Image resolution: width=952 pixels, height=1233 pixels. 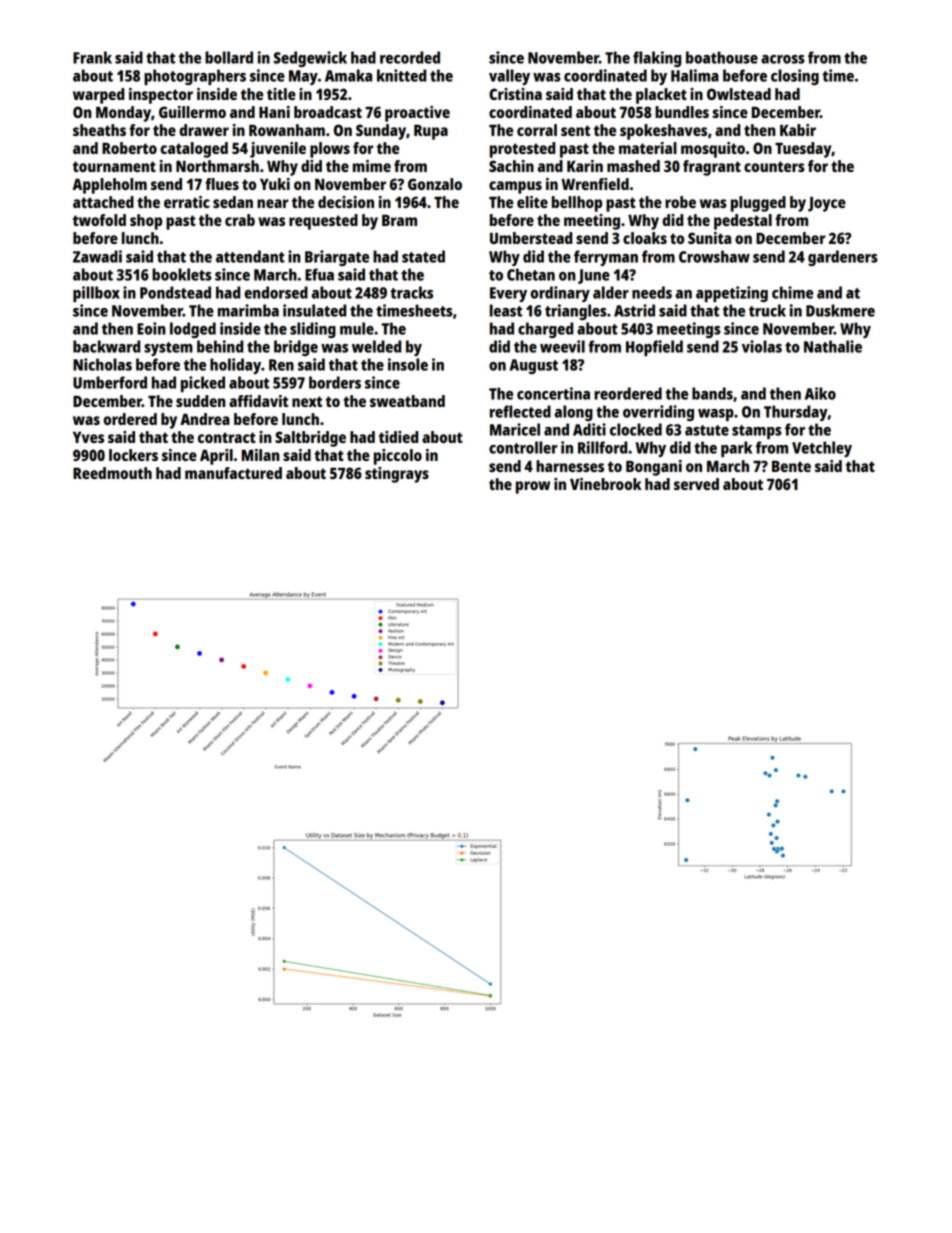 What do you see at coordinates (820, 393) in the page?
I see `Aiko` at bounding box center [820, 393].
